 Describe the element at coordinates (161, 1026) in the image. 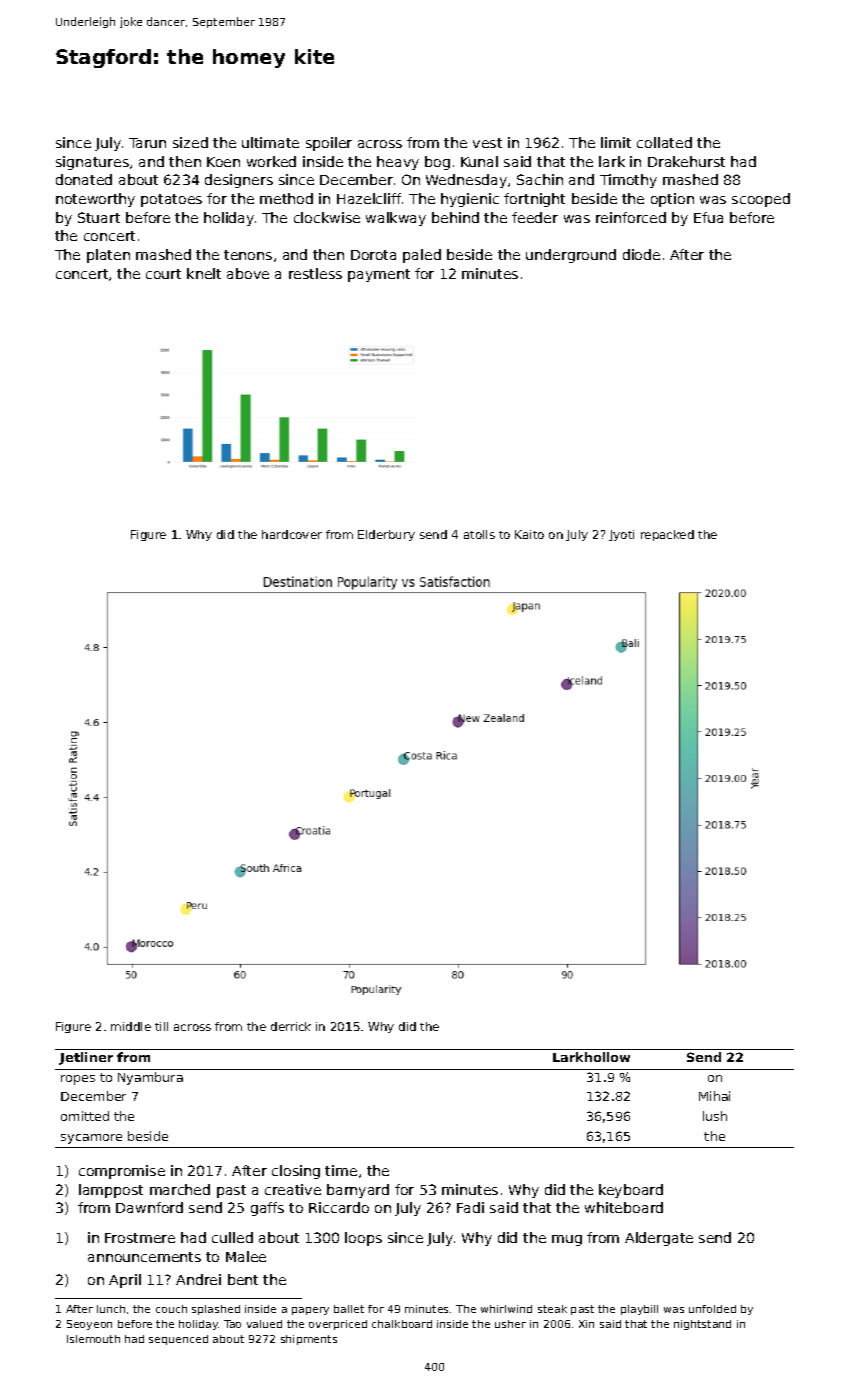

I see `till` at that location.
